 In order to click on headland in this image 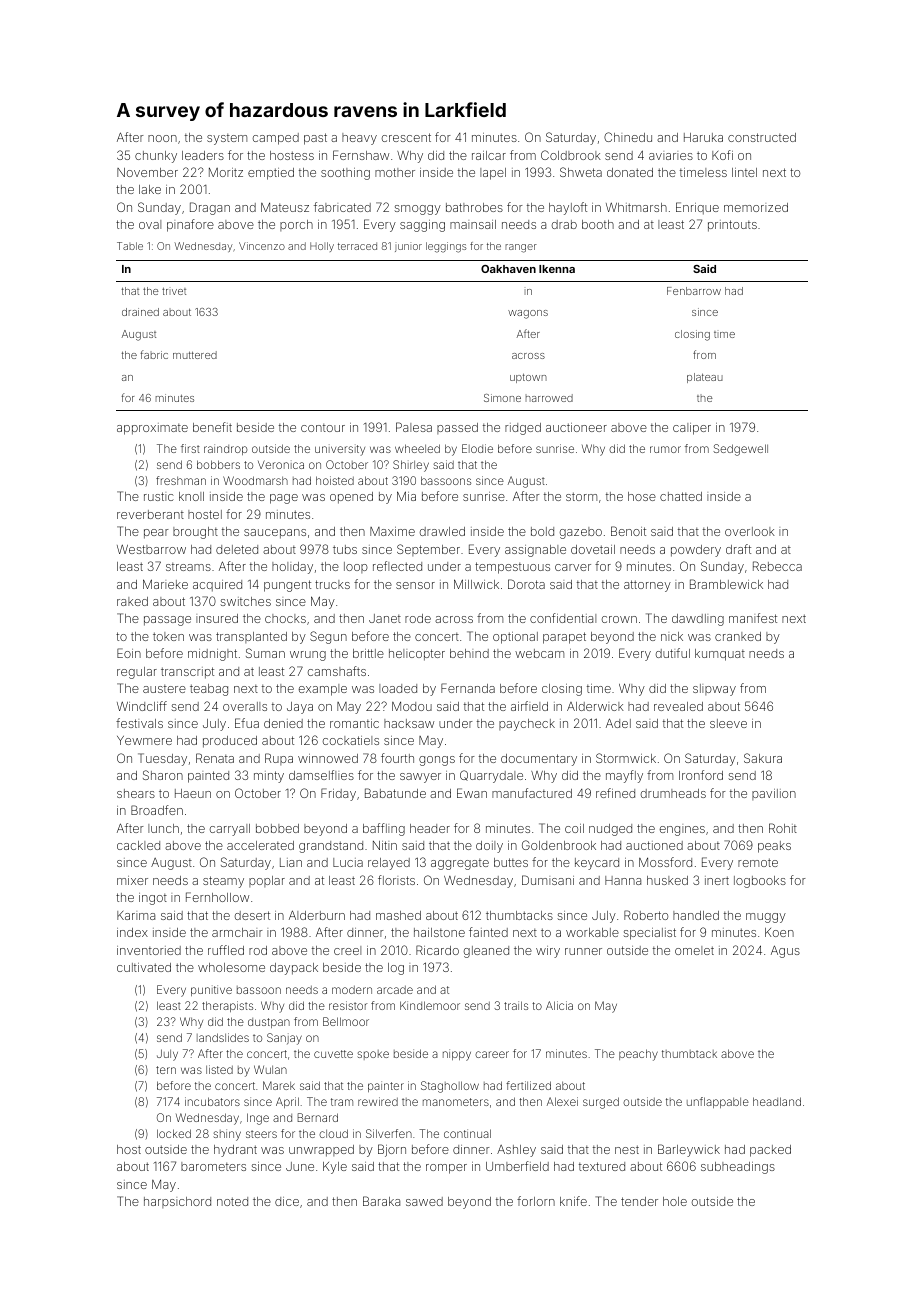, I will do `click(777, 1101)`.
